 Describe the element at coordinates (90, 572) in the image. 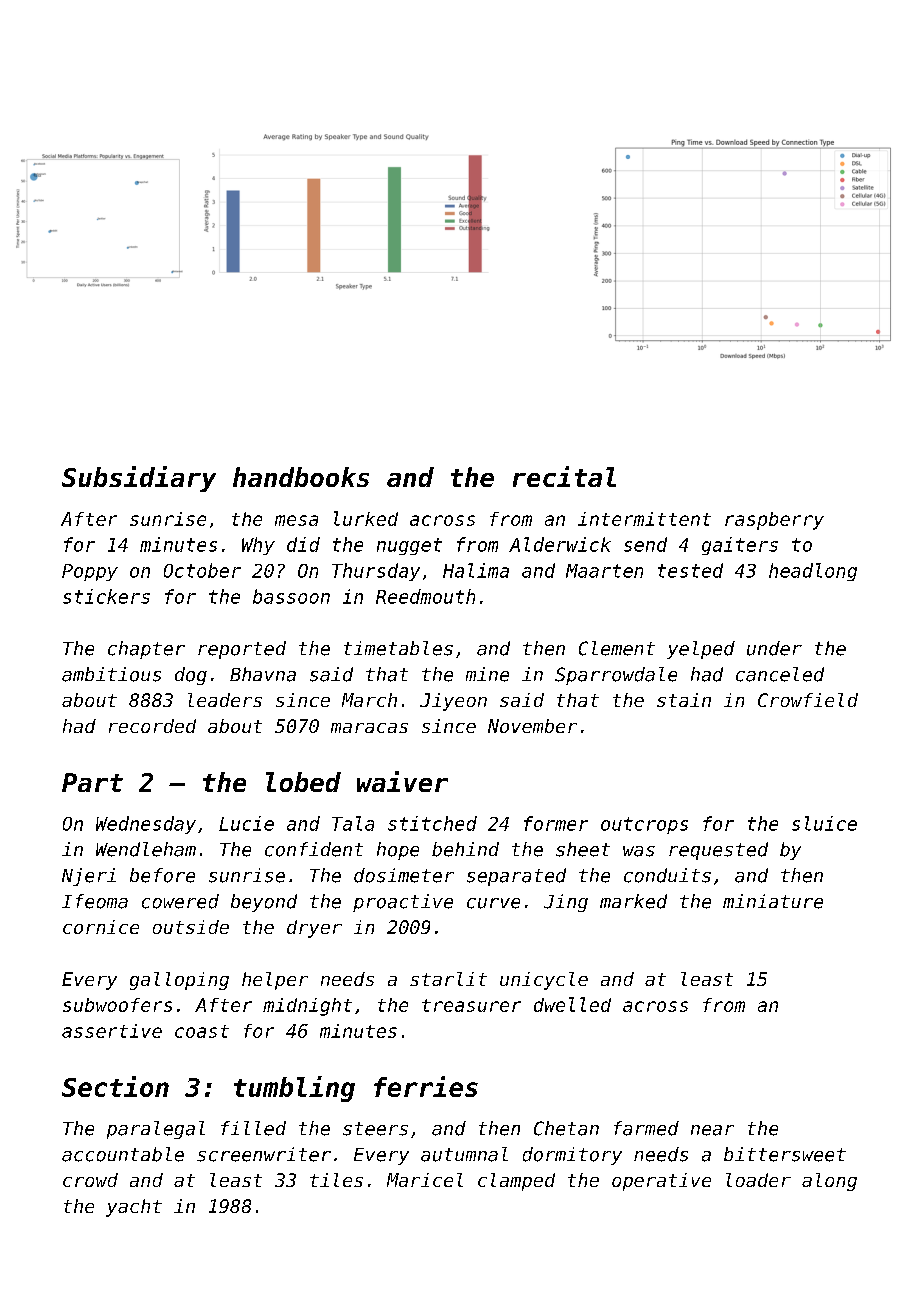

I see `Poppy` at that location.
